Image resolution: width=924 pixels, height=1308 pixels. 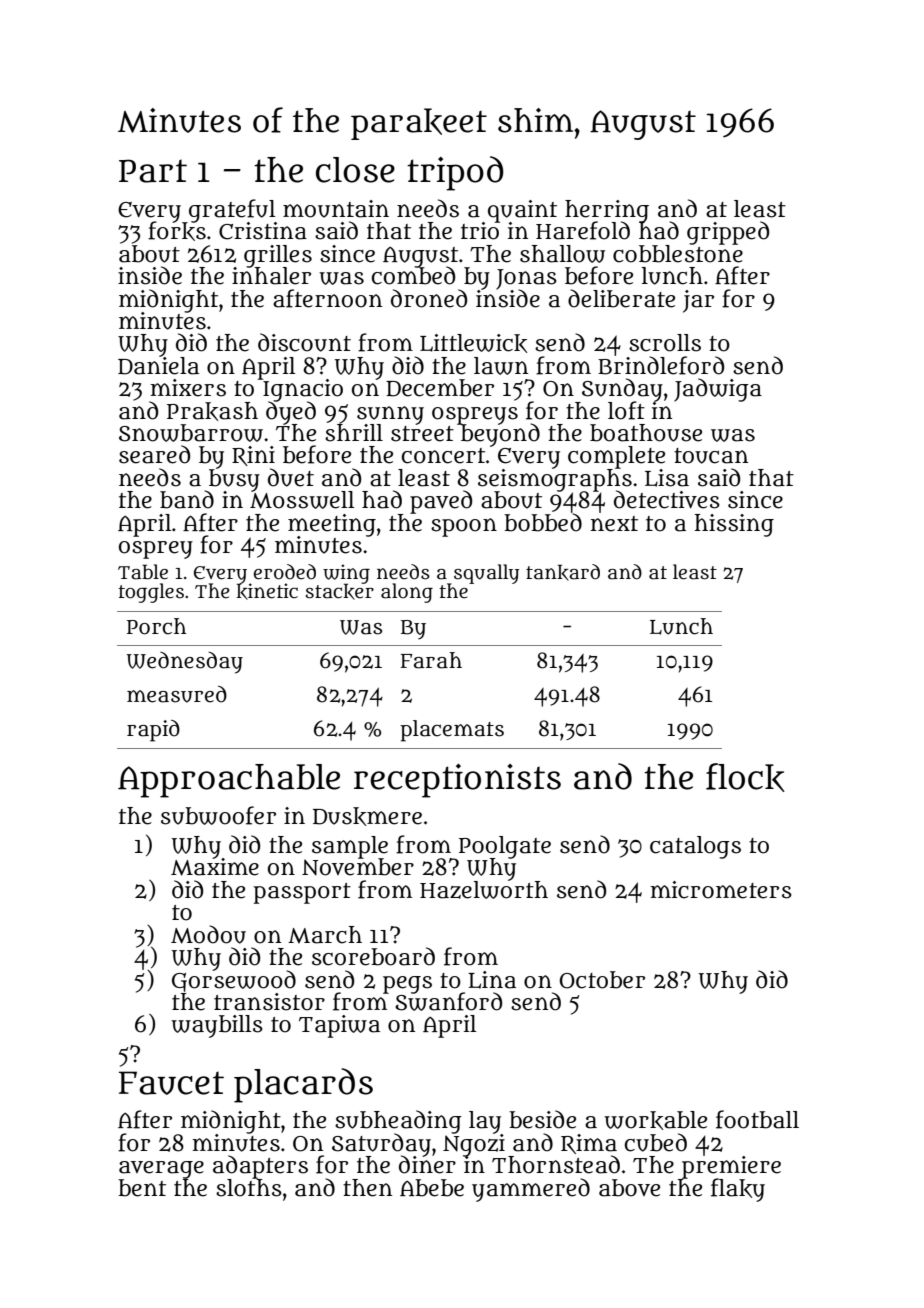 I want to click on football, so click(x=757, y=1119).
